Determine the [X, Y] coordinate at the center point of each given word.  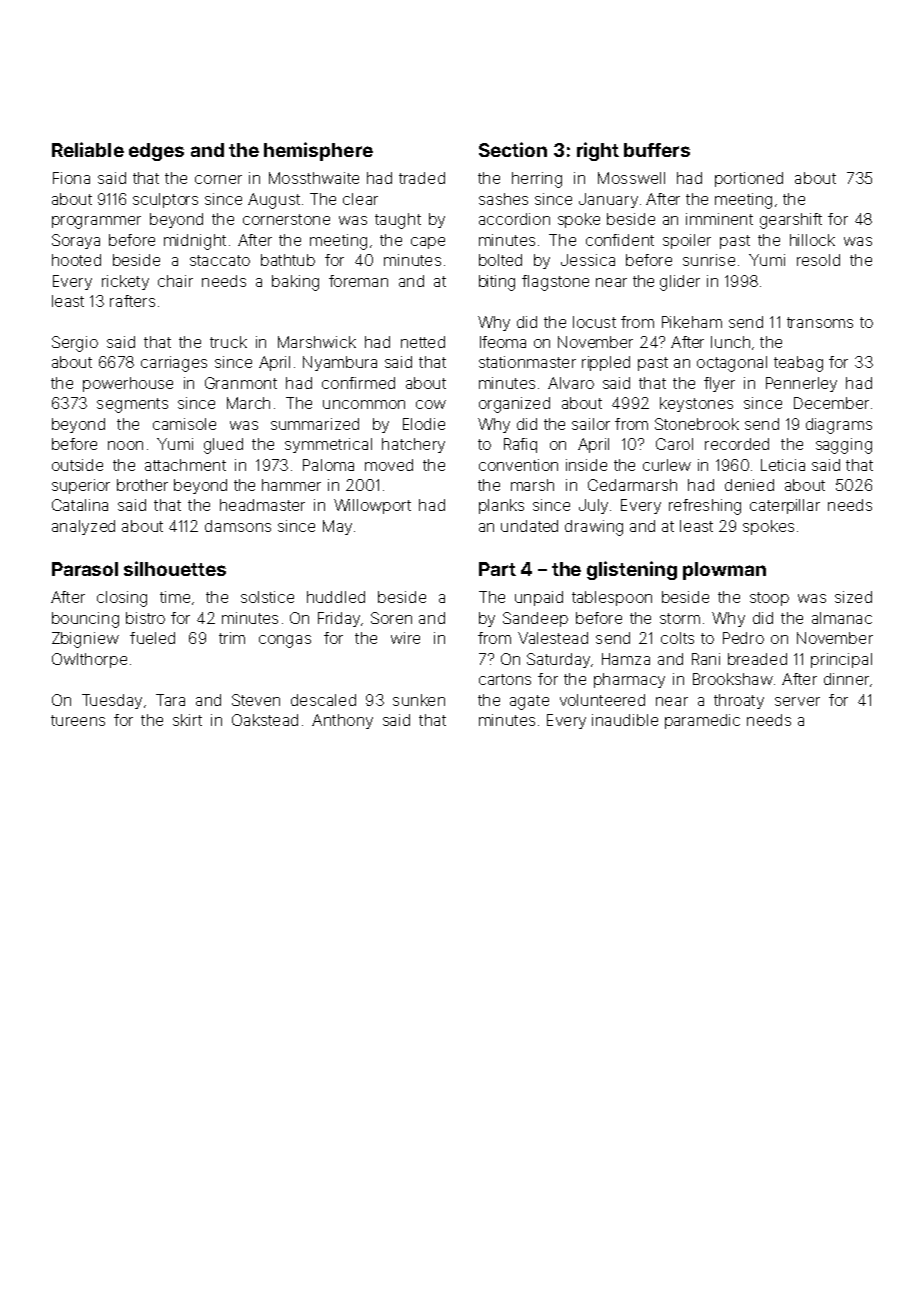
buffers [657, 150]
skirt [187, 720]
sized [853, 597]
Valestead [553, 638]
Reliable [88, 149]
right [598, 151]
